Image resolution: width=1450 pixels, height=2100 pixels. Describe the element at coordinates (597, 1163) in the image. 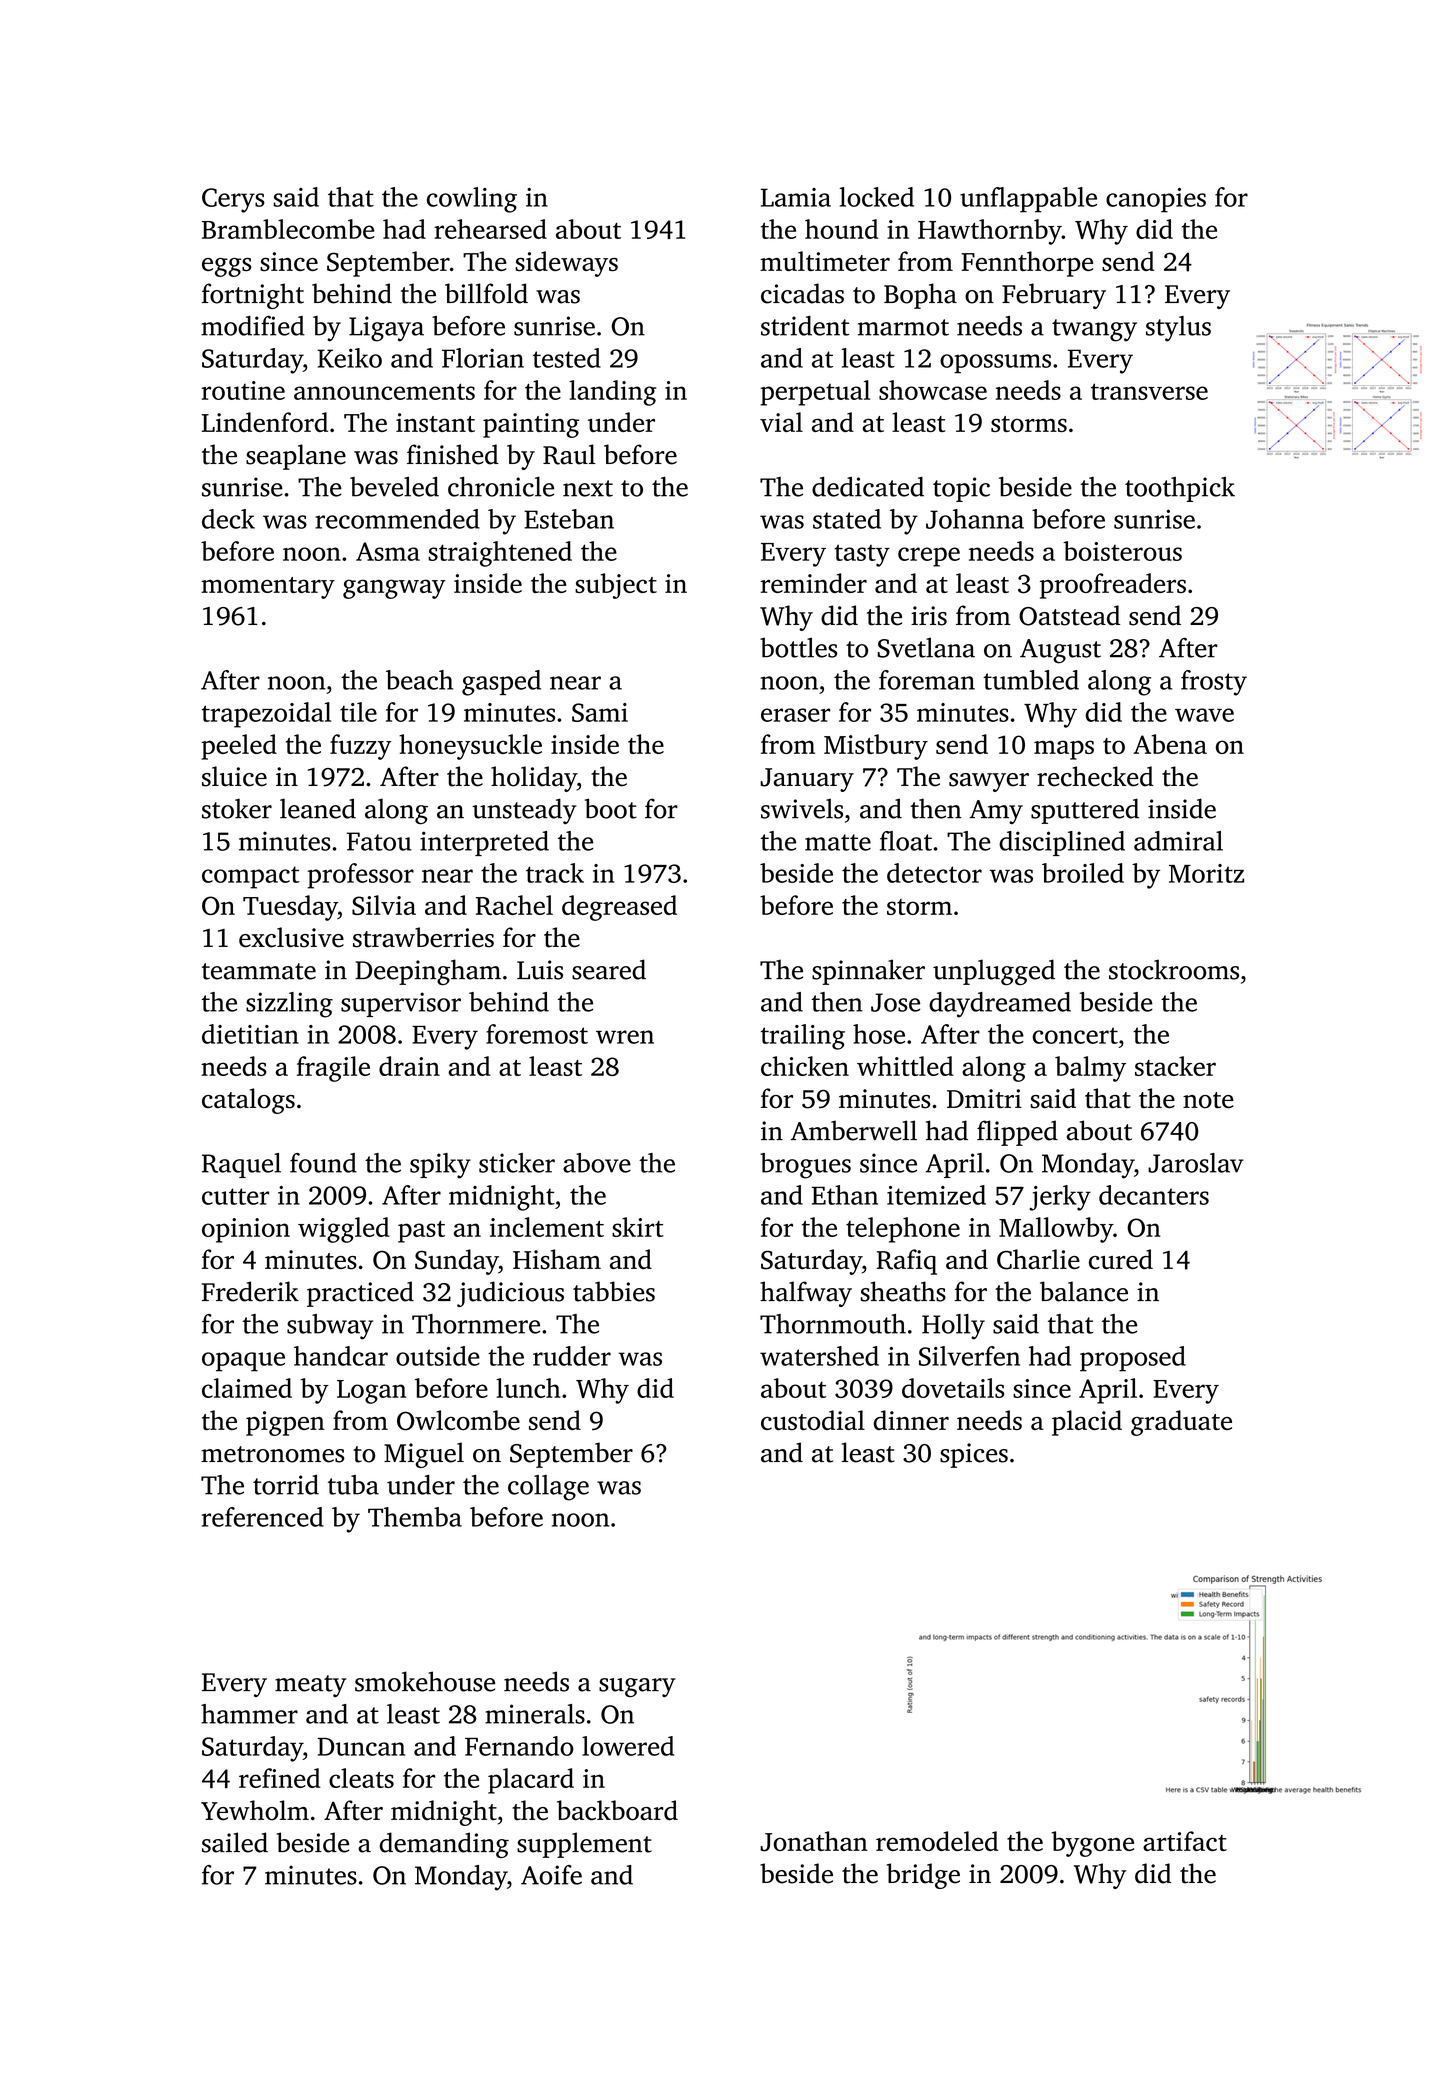

I see `above` at that location.
